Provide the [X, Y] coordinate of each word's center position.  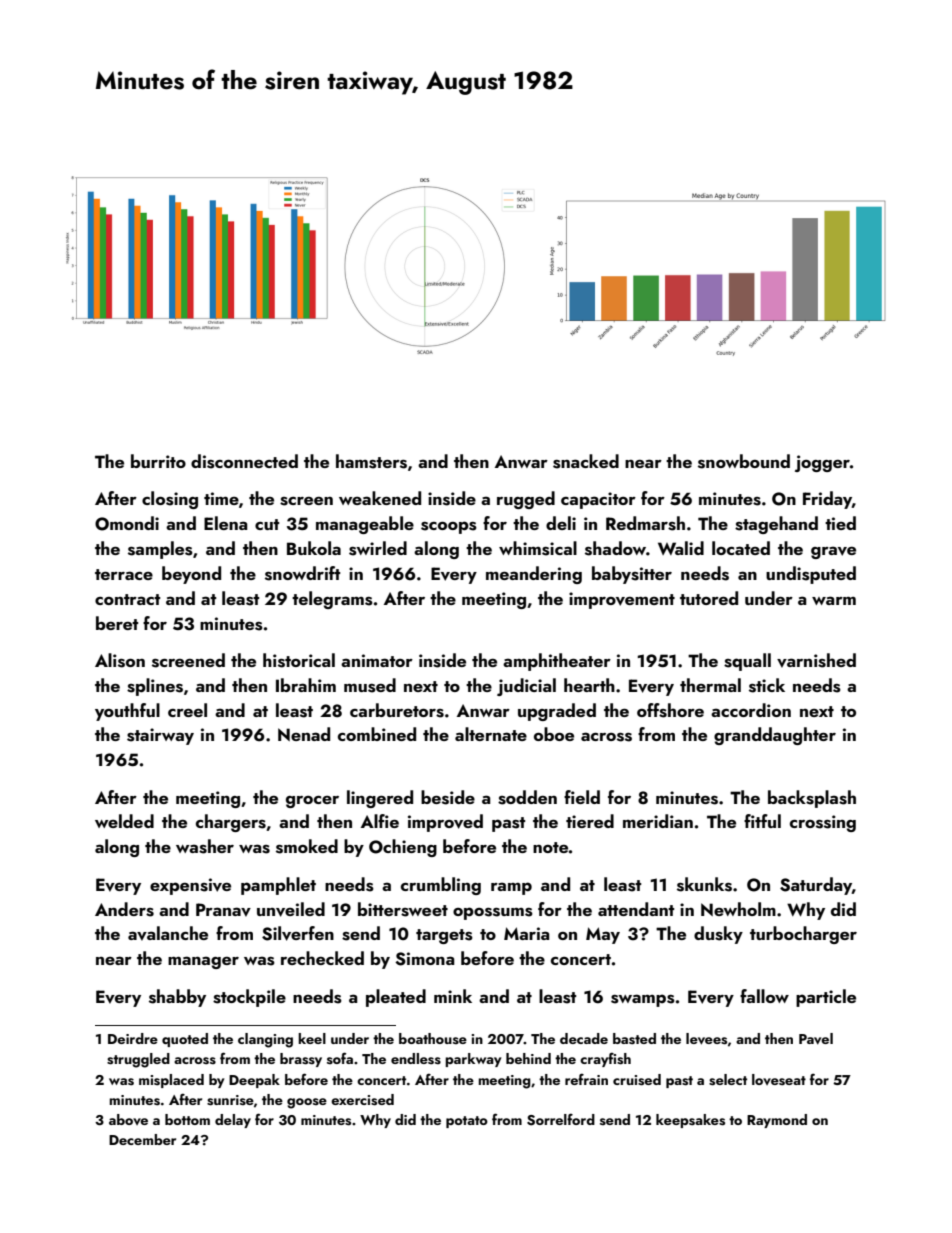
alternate [491, 734]
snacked [586, 461]
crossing [823, 823]
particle [826, 998]
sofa [340, 1058]
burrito [158, 461]
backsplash [812, 799]
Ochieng [403, 848]
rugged [526, 500]
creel [187, 710]
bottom [187, 1119]
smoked [307, 846]
